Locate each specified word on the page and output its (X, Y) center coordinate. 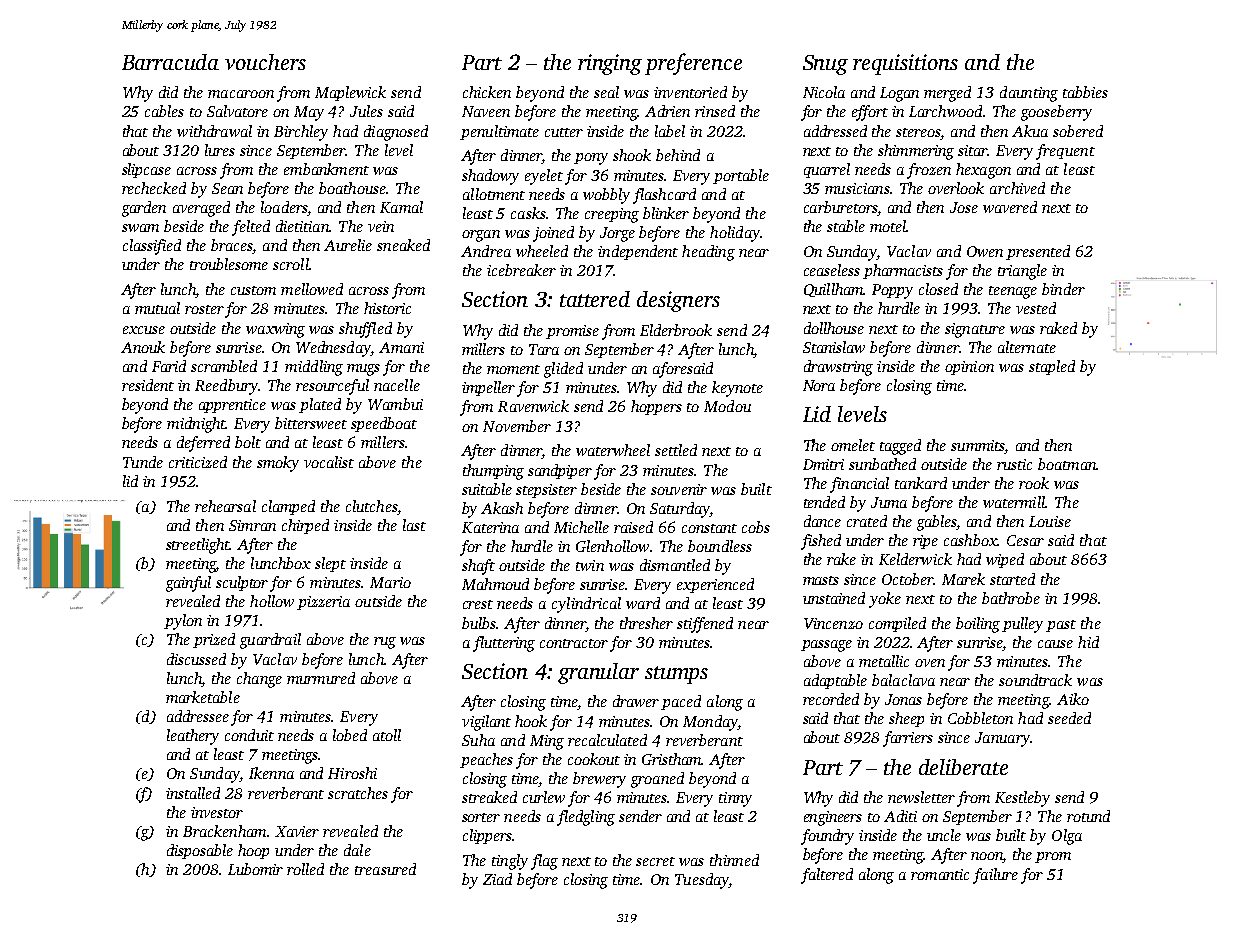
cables (164, 111)
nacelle (397, 385)
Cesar (1025, 540)
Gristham (672, 759)
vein (381, 226)
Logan (899, 94)
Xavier (297, 831)
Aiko (1073, 699)
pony (591, 159)
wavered (1010, 207)
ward (643, 603)
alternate (1027, 347)
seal (606, 92)
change (259, 680)
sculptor (242, 583)
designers (678, 301)
